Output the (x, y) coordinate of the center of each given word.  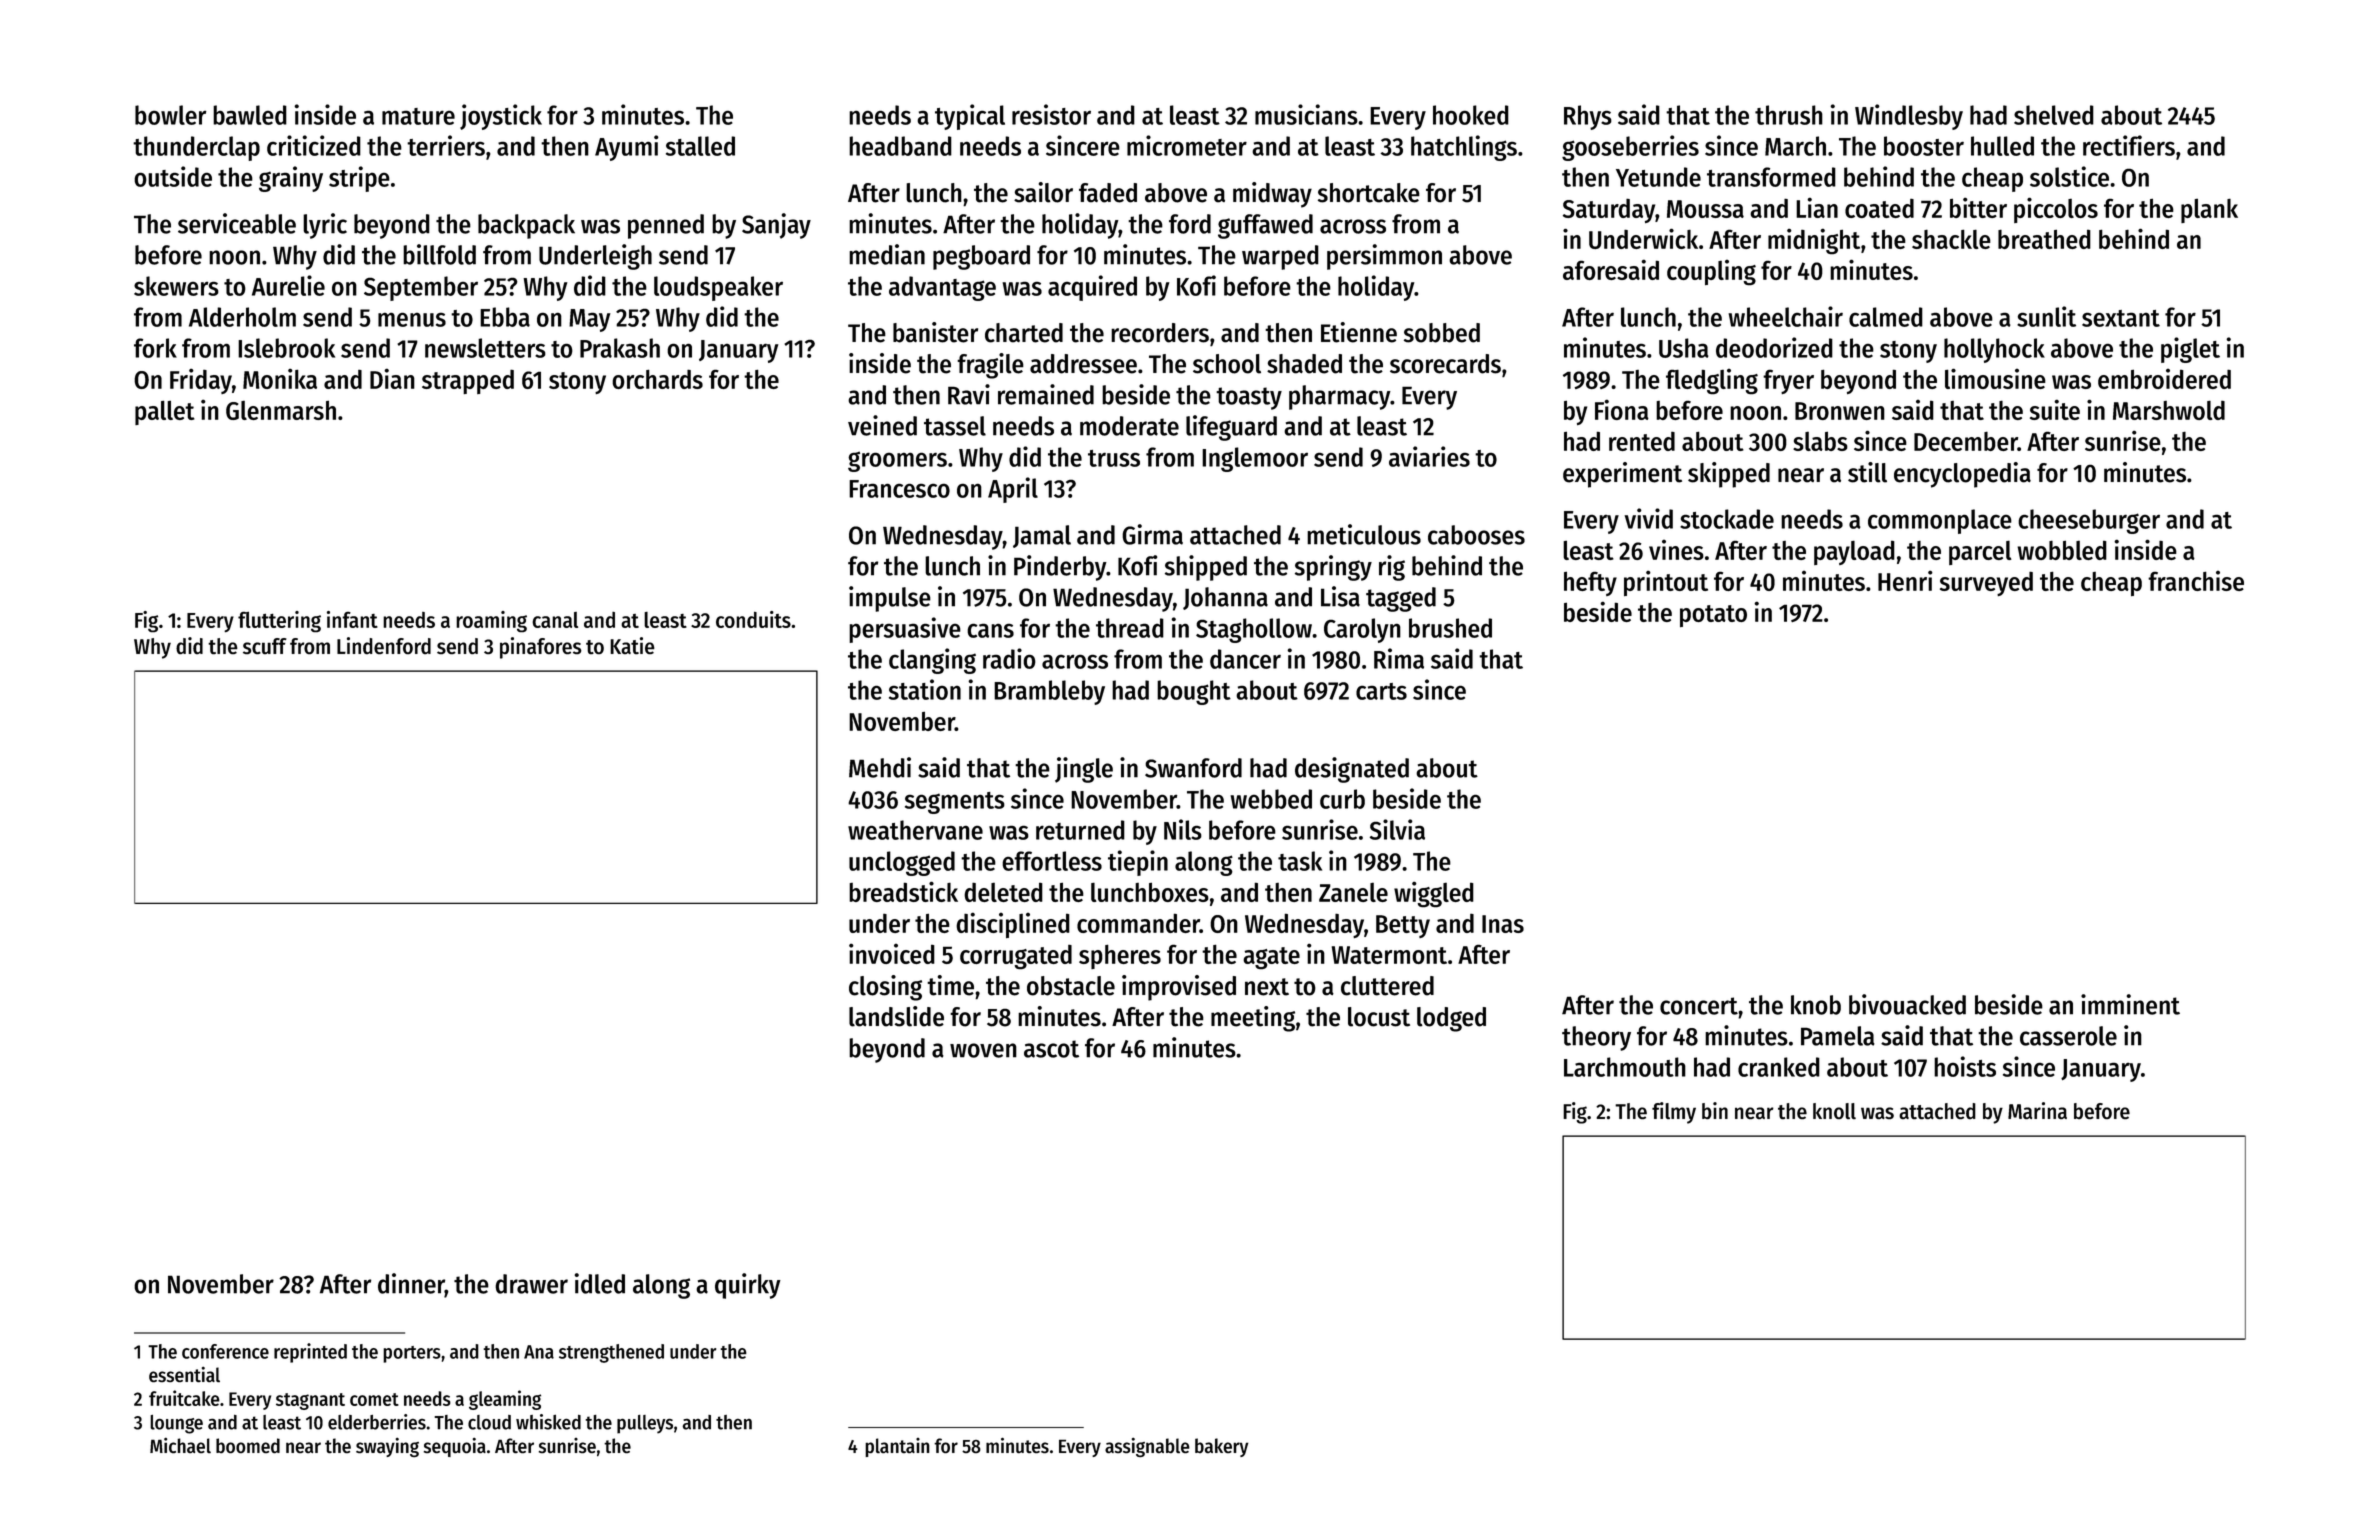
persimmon (1384, 257)
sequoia (455, 1447)
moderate (1129, 426)
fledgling (1712, 382)
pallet (165, 412)
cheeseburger (2089, 521)
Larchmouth (1625, 1067)
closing (885, 988)
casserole (2068, 1036)
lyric (325, 226)
